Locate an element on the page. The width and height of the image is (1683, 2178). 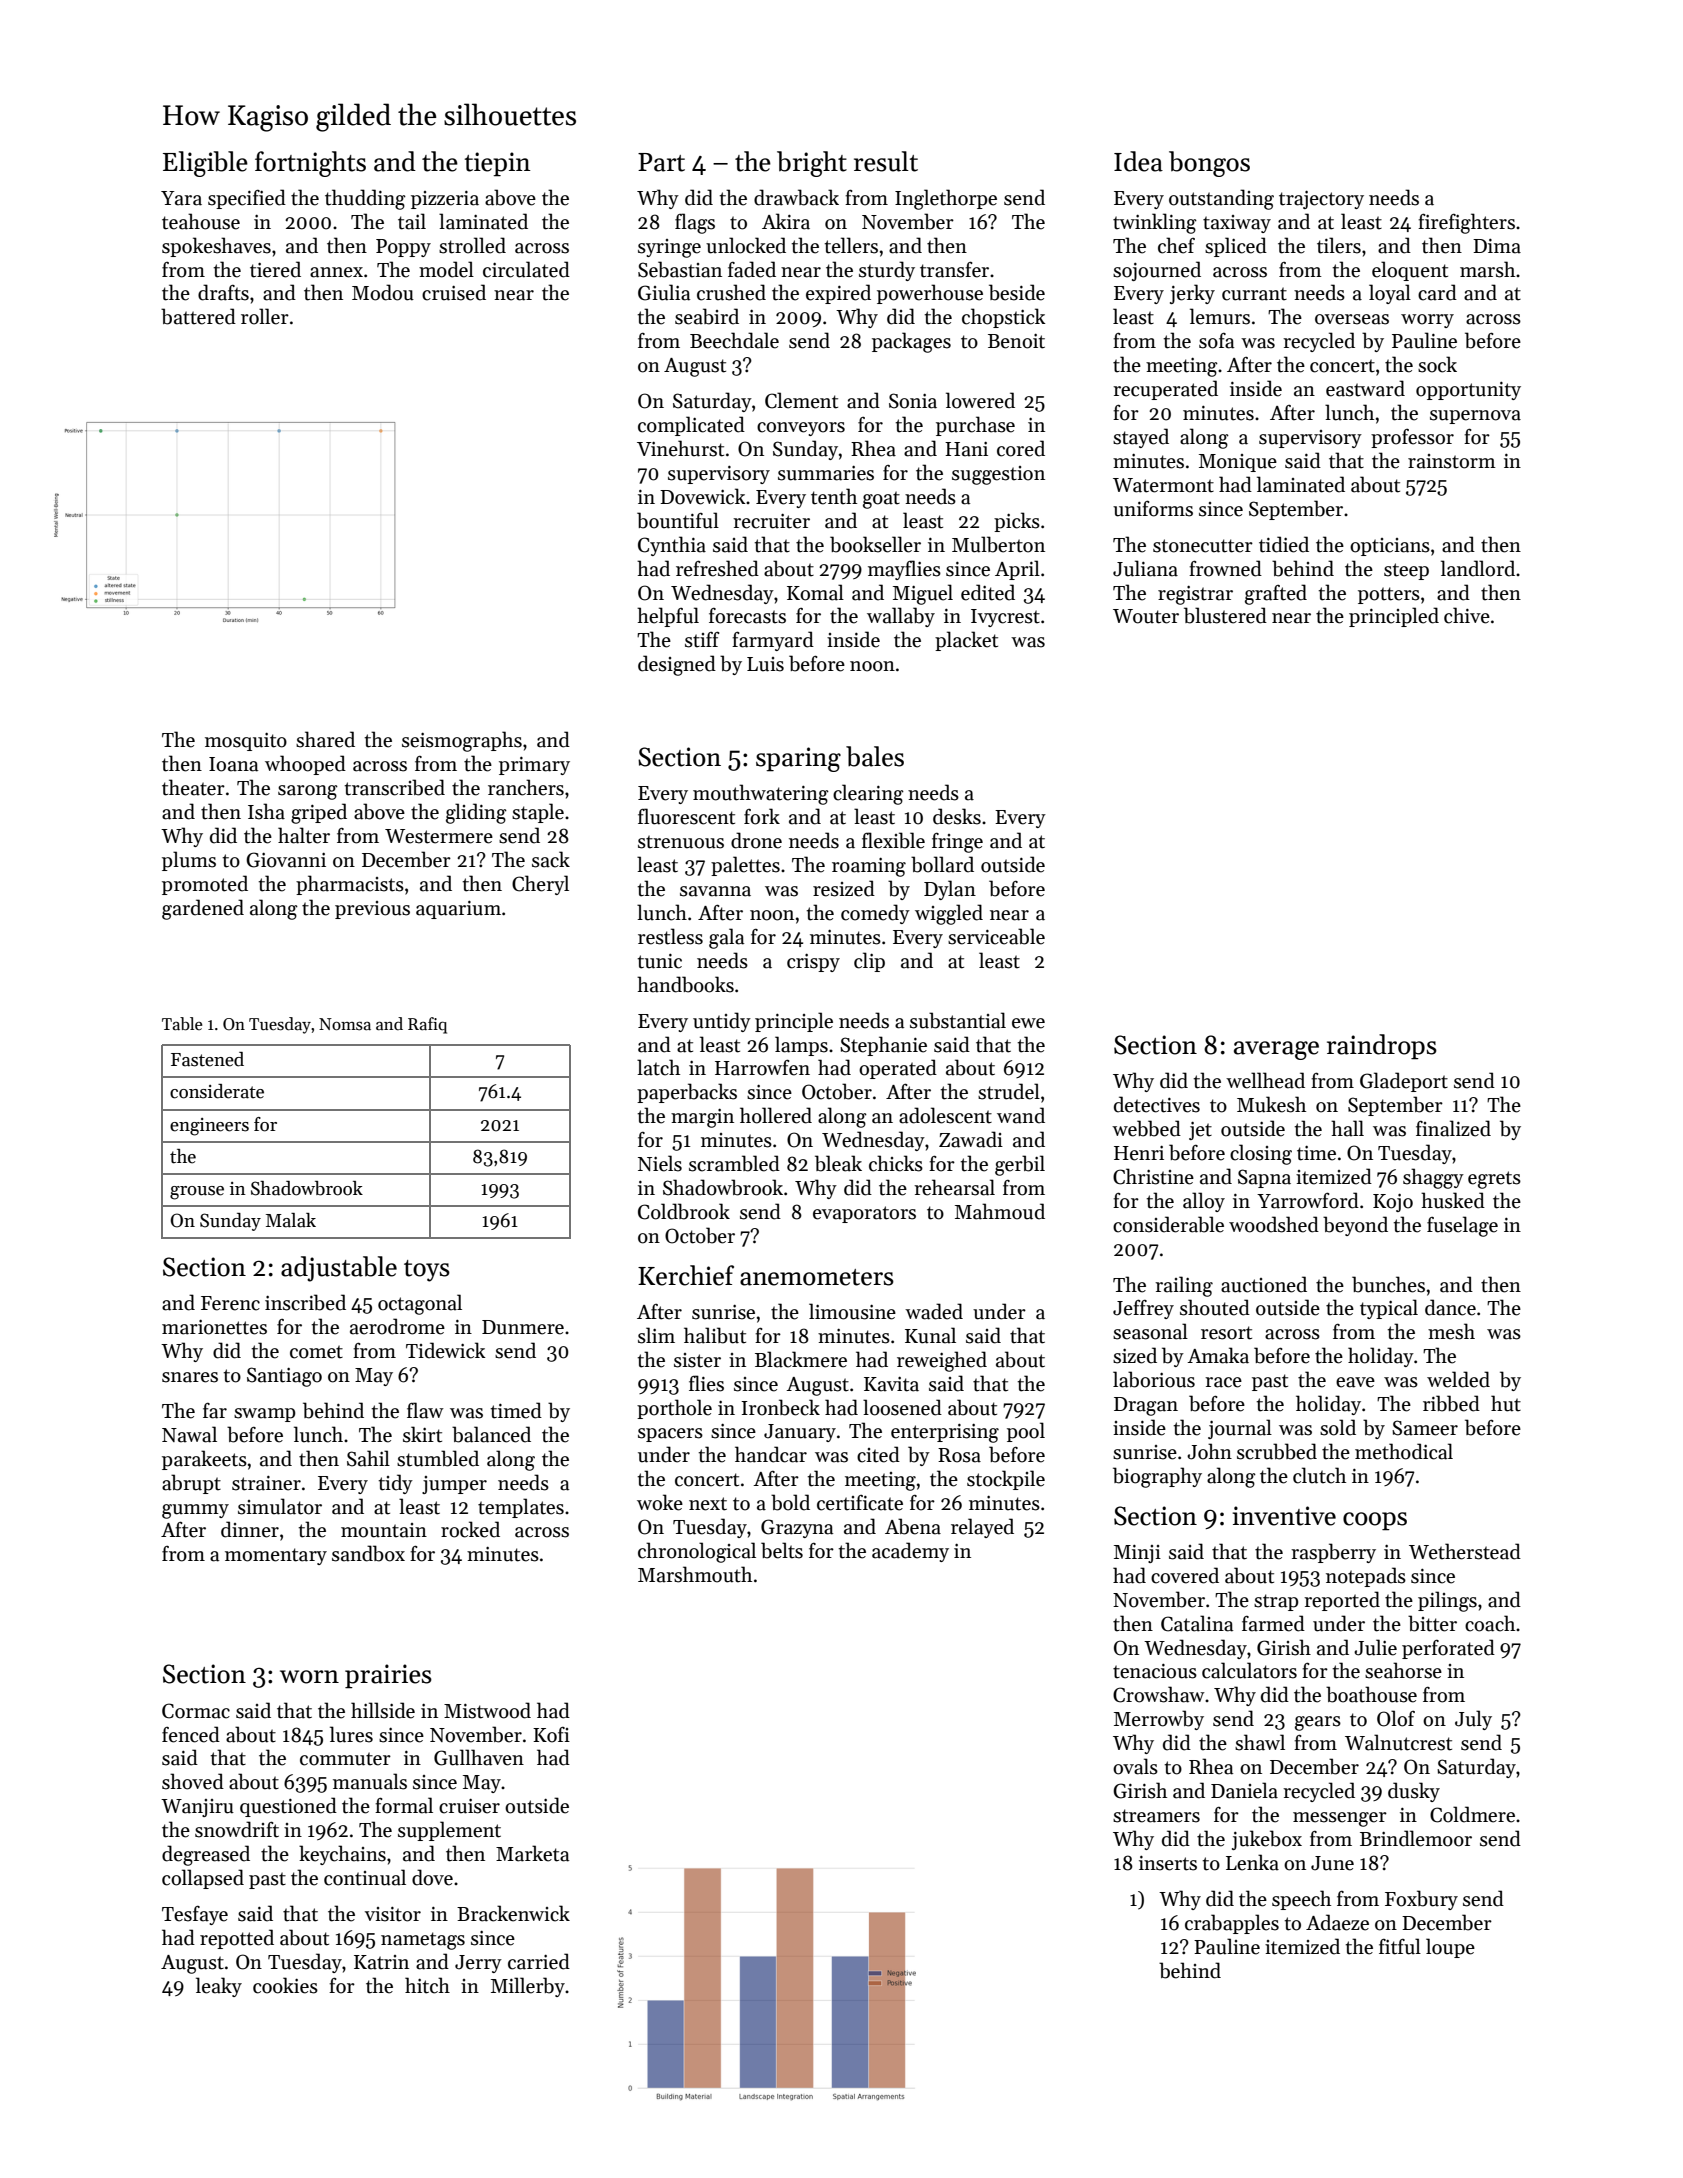
toys is located at coordinates (427, 1271).
